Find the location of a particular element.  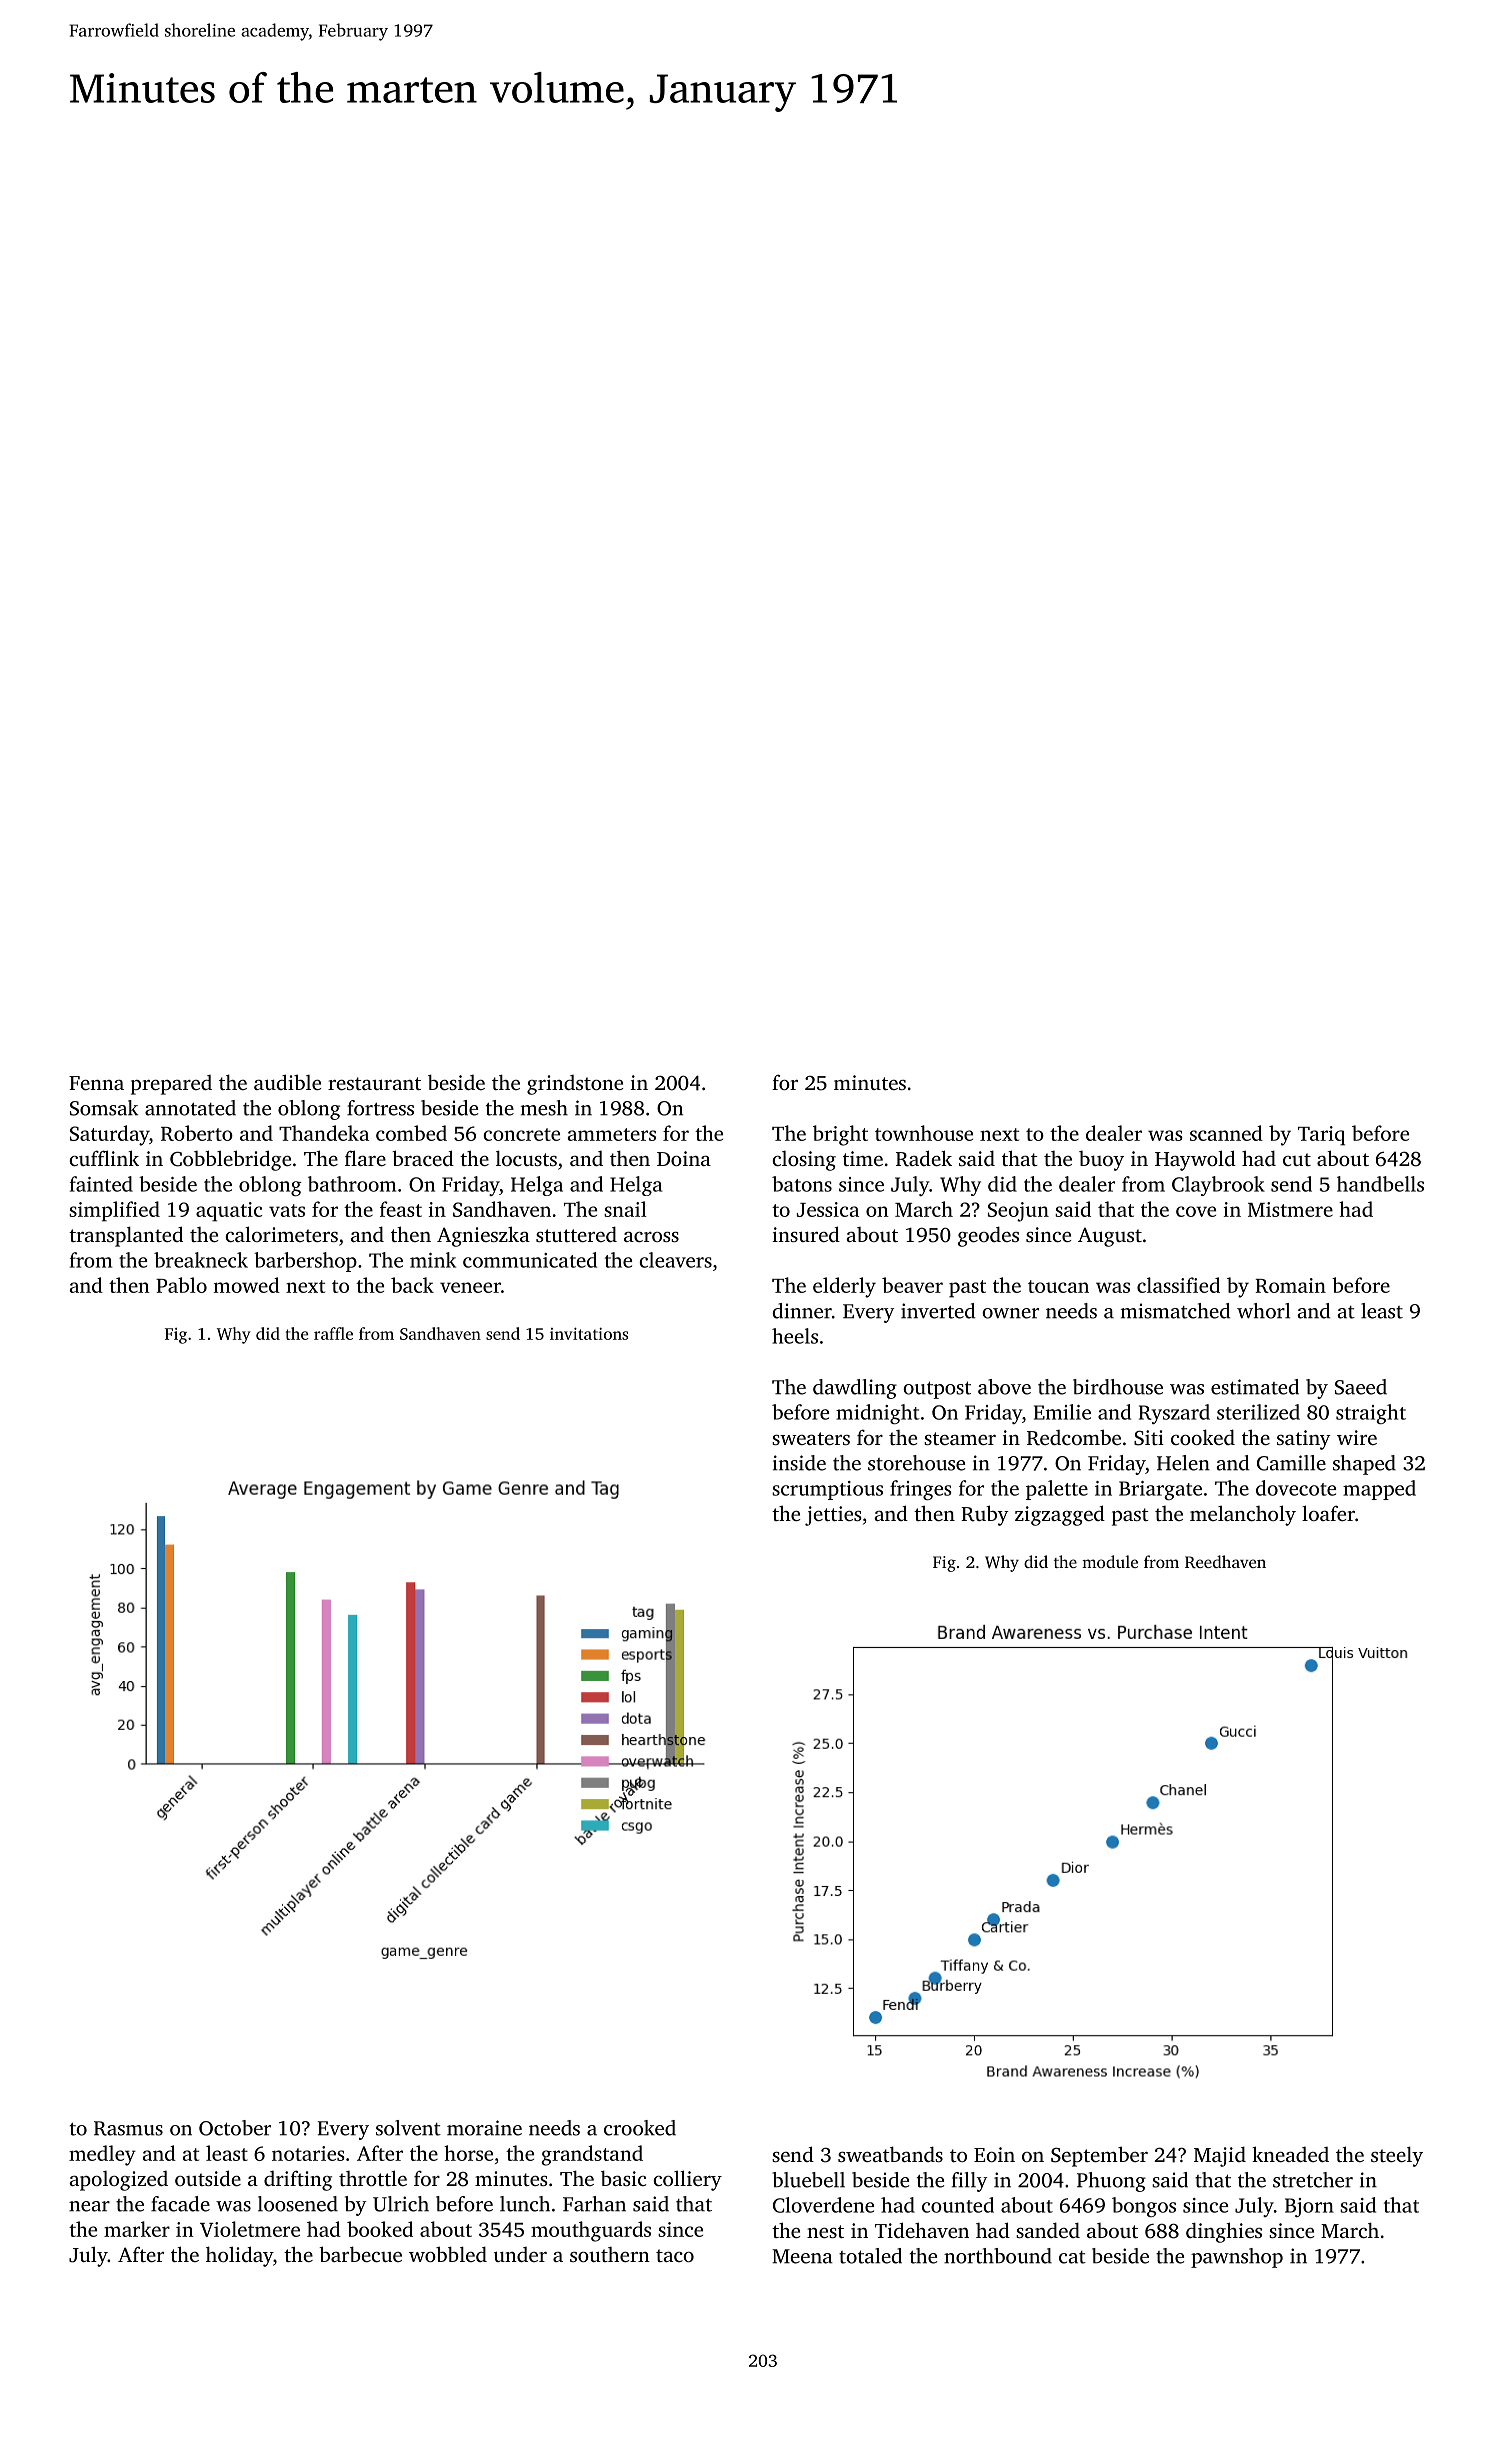

scanned is located at coordinates (1226, 1133).
